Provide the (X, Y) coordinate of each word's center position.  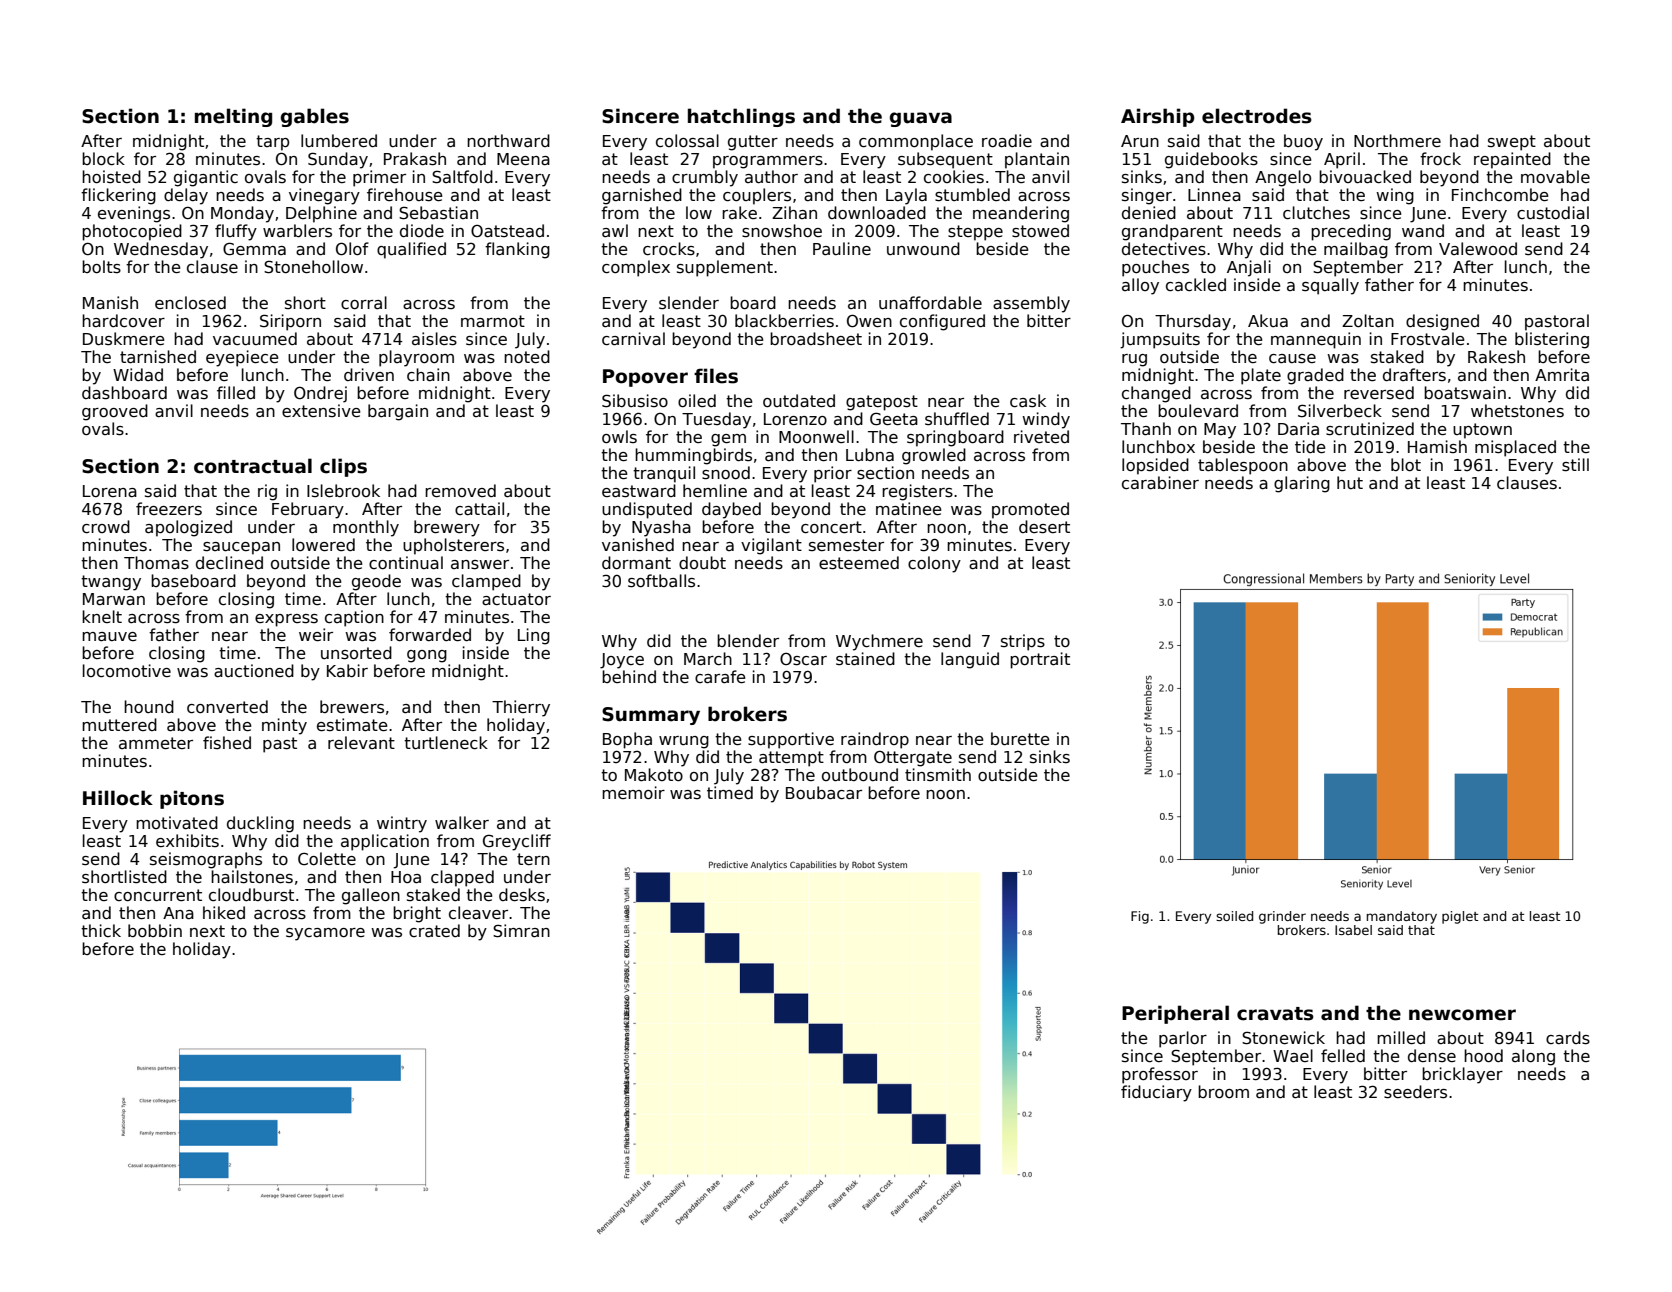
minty (284, 726)
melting (233, 117)
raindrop (875, 740)
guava (921, 119)
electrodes (1257, 116)
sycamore (325, 934)
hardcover (123, 321)
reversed (1379, 392)
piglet (1460, 917)
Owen (869, 321)
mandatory (1402, 917)
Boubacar (824, 793)
